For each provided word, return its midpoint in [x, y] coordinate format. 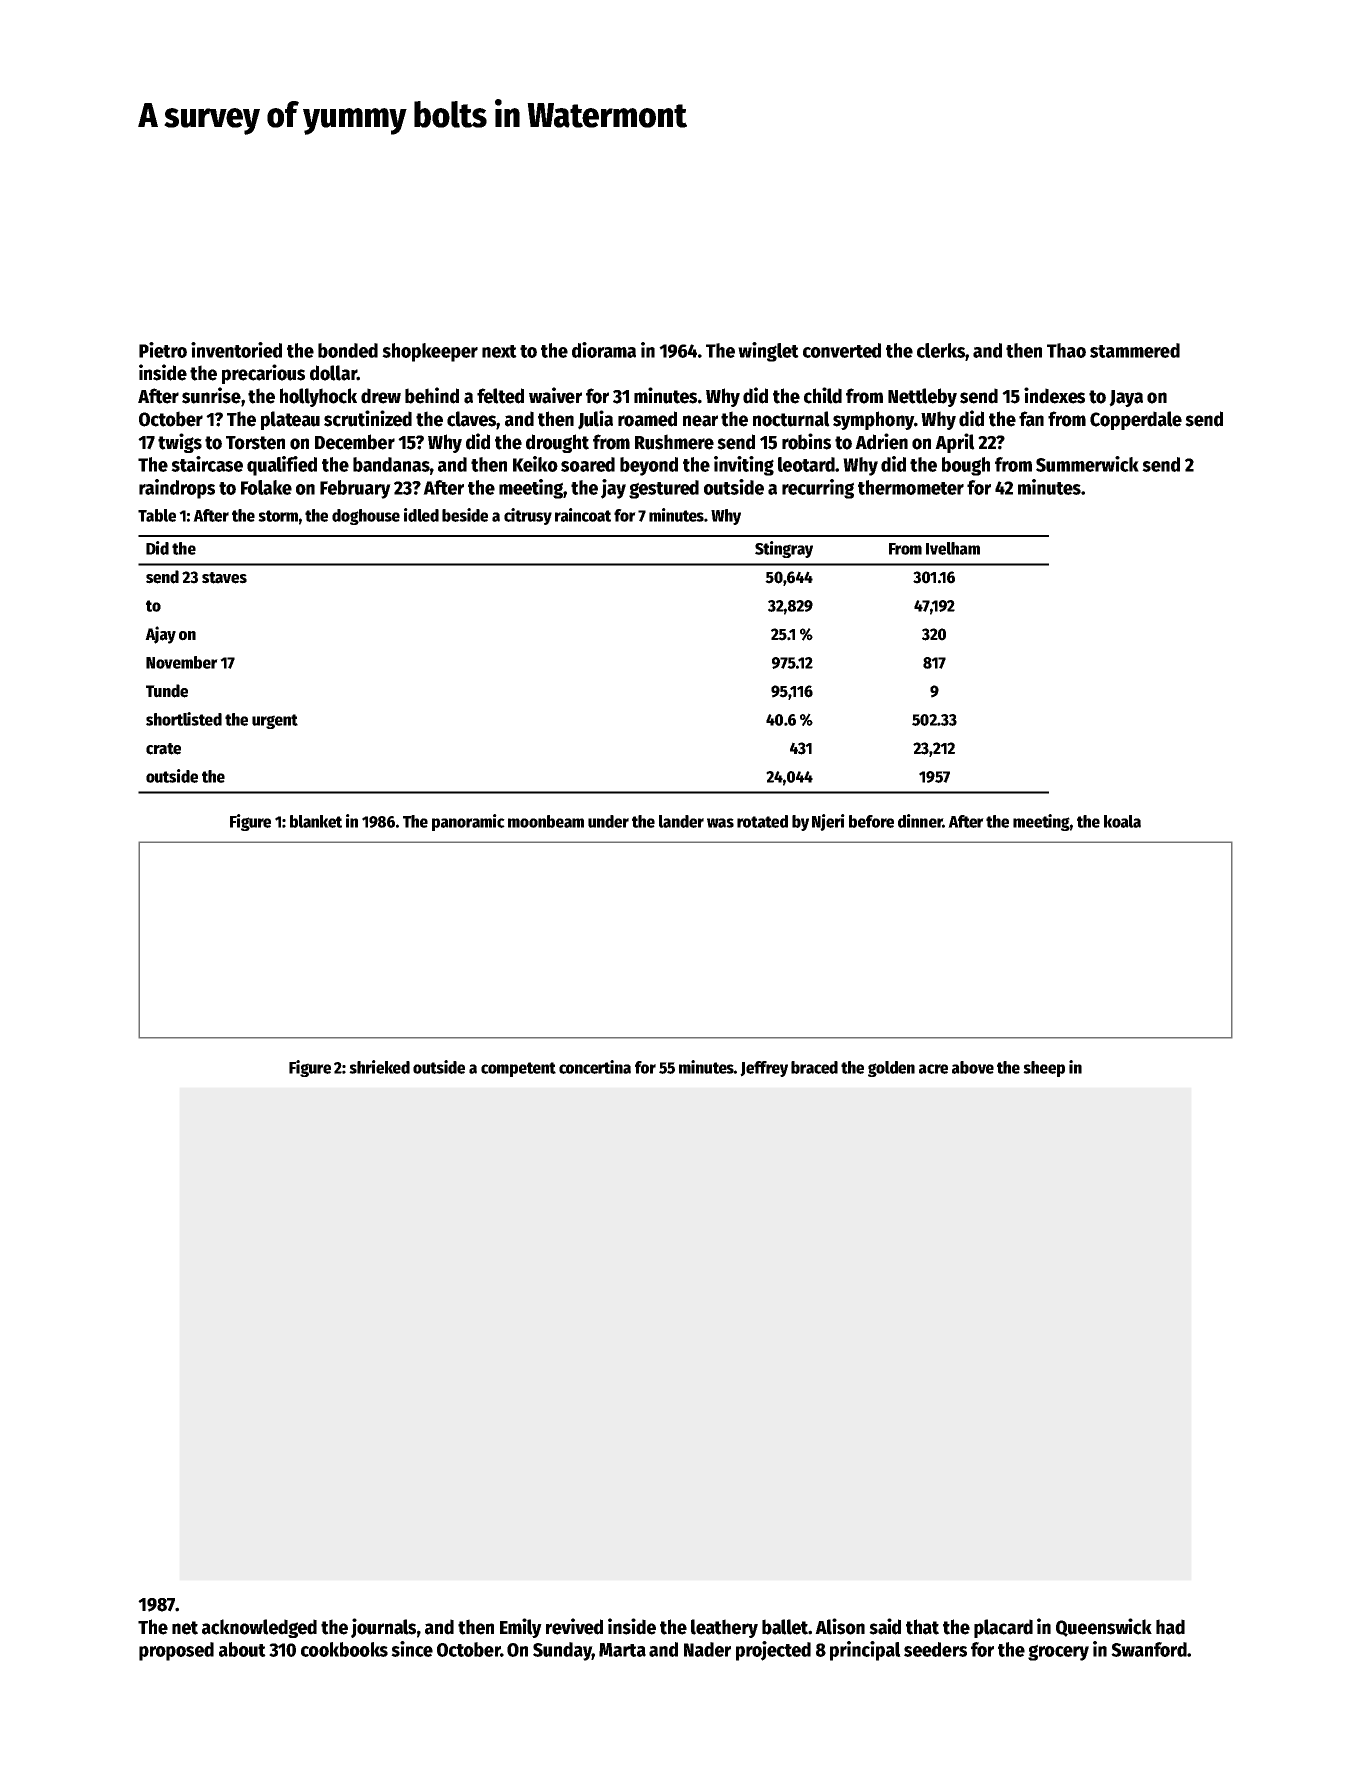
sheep [1044, 1069]
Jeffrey [764, 1069]
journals [383, 1628]
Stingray [784, 549]
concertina [595, 1067]
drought [557, 443]
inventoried [236, 350]
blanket [316, 821]
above [973, 1067]
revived [574, 1626]
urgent [275, 721]
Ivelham [953, 548]
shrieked [379, 1067]
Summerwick [1087, 464]
